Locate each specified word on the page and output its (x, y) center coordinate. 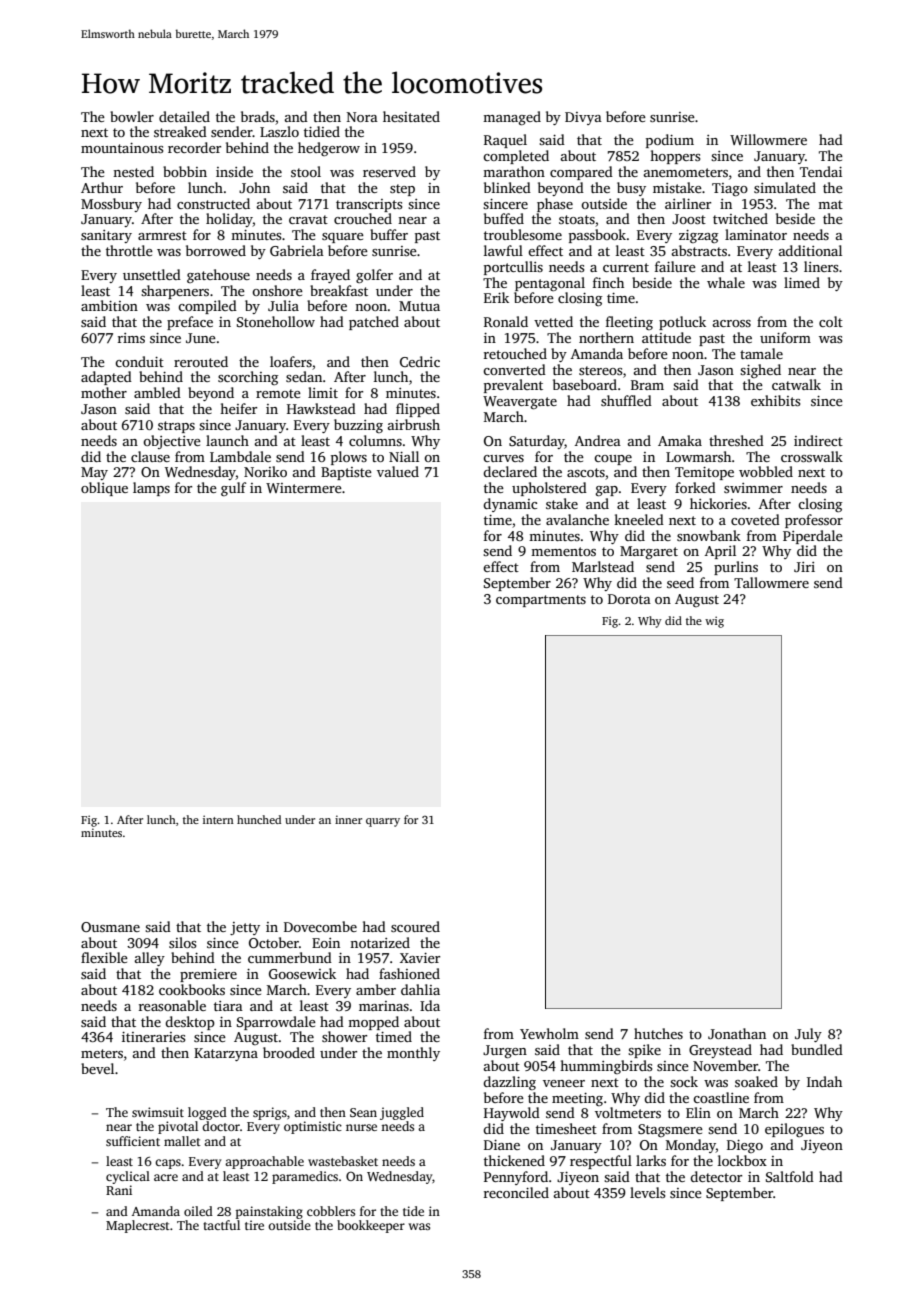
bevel (97, 1068)
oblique (104, 489)
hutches (658, 1033)
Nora (362, 117)
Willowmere (768, 139)
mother (104, 392)
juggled (402, 1113)
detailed (184, 116)
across (732, 323)
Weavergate (520, 403)
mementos (563, 551)
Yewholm (549, 1033)
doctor (221, 1126)
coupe (613, 460)
